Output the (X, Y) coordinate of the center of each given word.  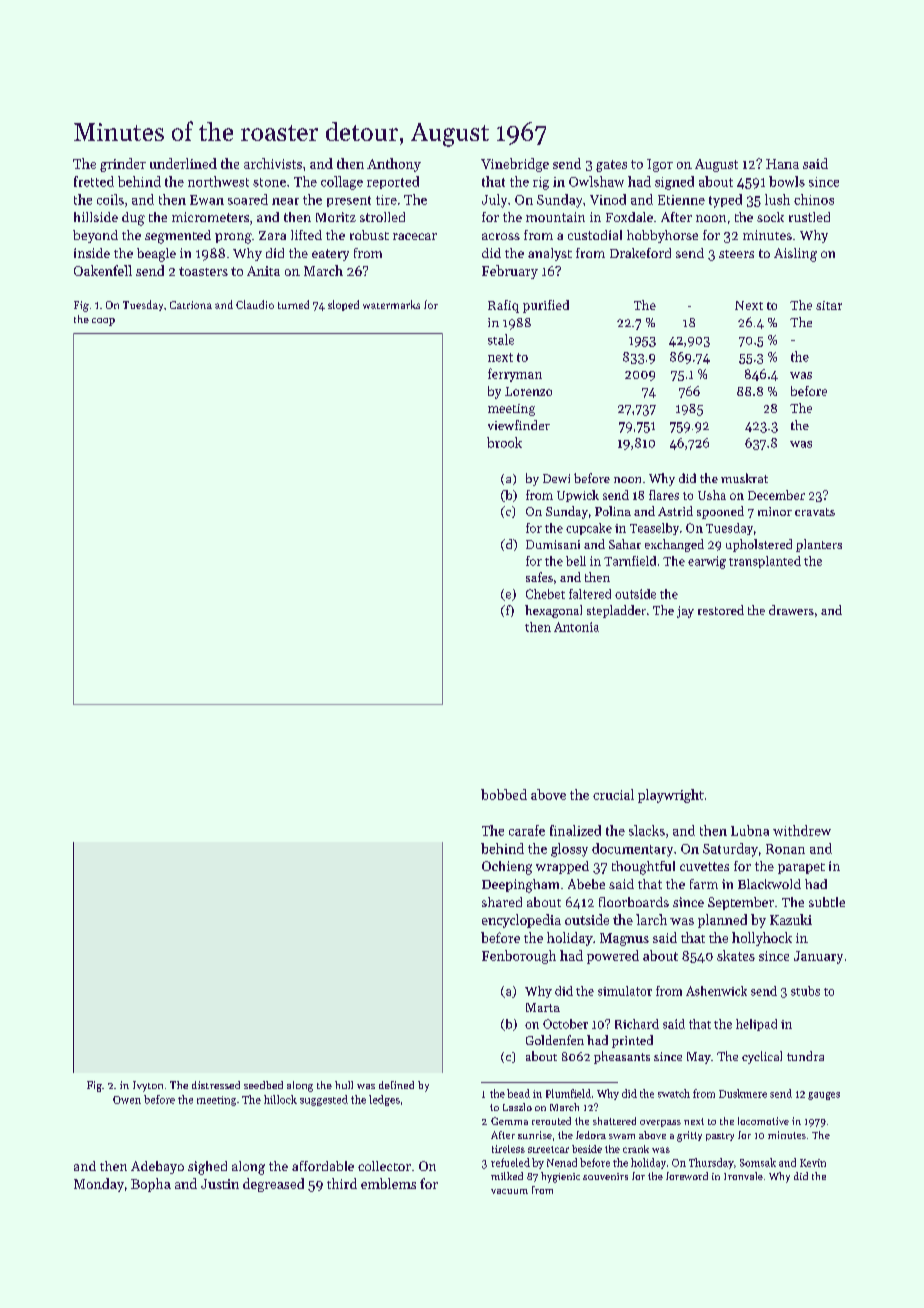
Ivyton (148, 1086)
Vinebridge (515, 165)
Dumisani (553, 544)
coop (103, 322)
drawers (791, 610)
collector (384, 1166)
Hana (782, 164)
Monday (99, 1185)
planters (819, 545)
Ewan (207, 200)
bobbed (504, 794)
